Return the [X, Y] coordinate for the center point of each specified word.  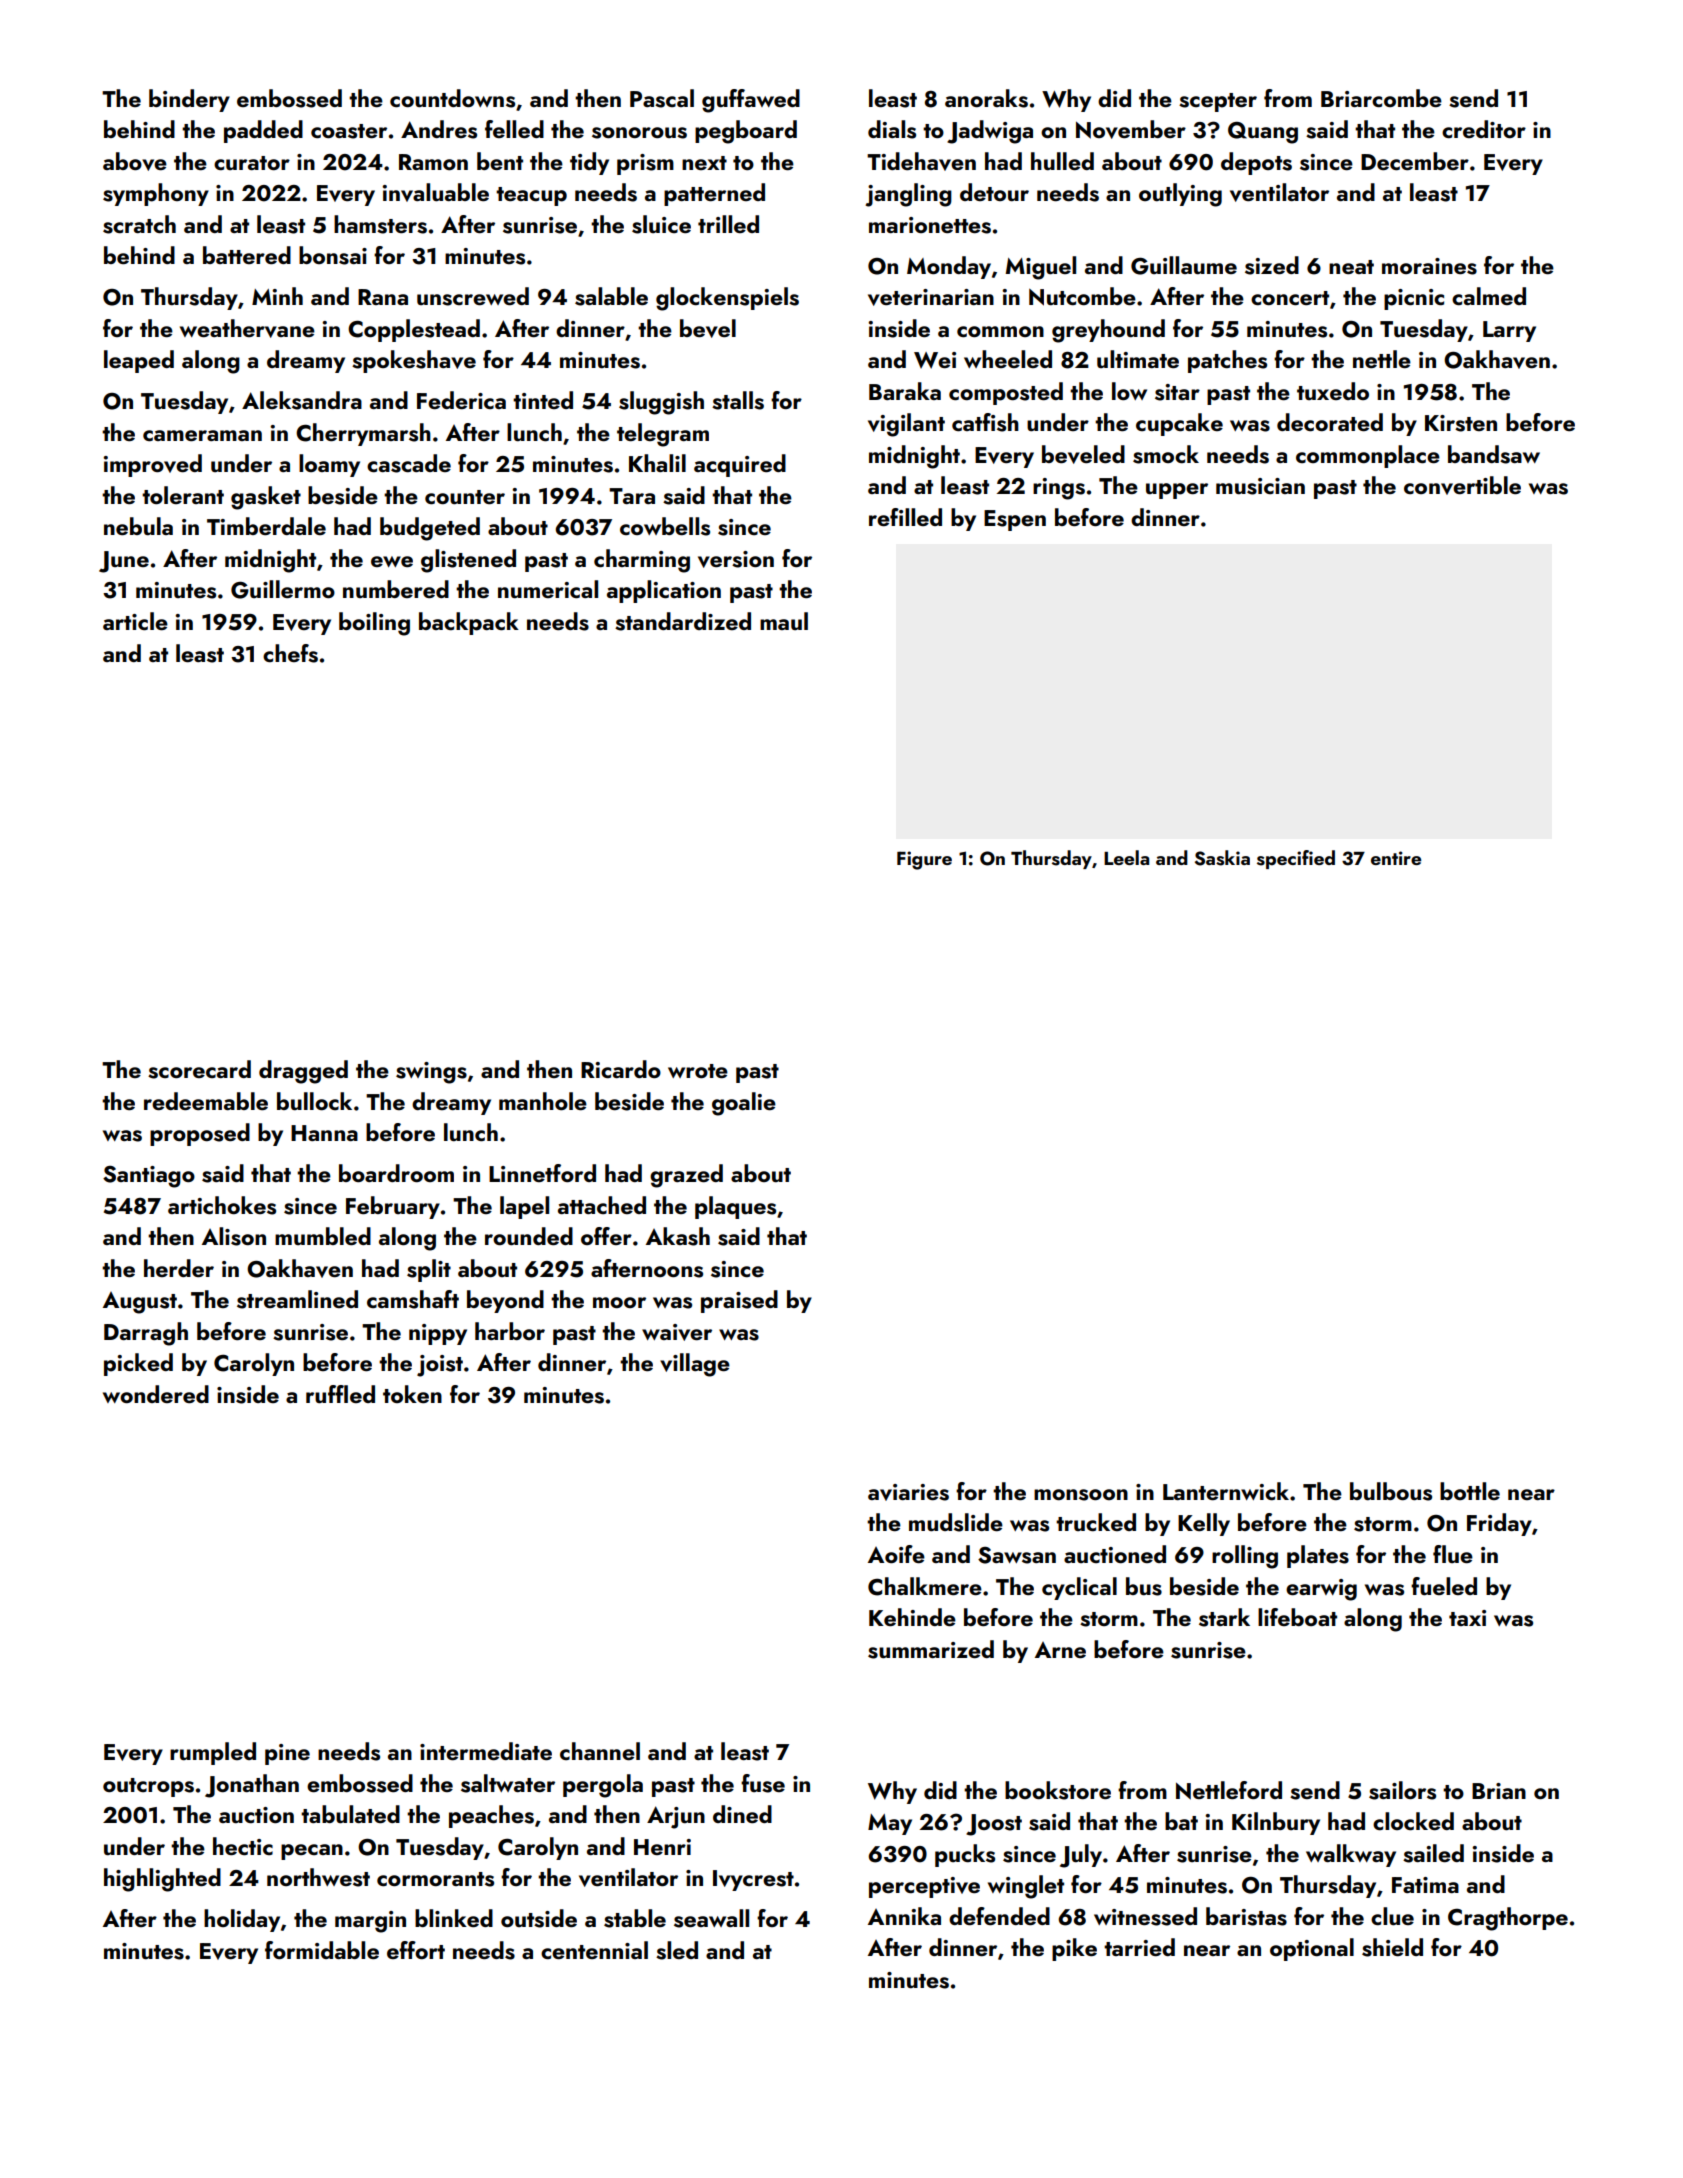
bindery [189, 100]
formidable [322, 1950]
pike [1074, 1949]
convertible [1462, 485]
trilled [728, 224]
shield [1392, 1947]
